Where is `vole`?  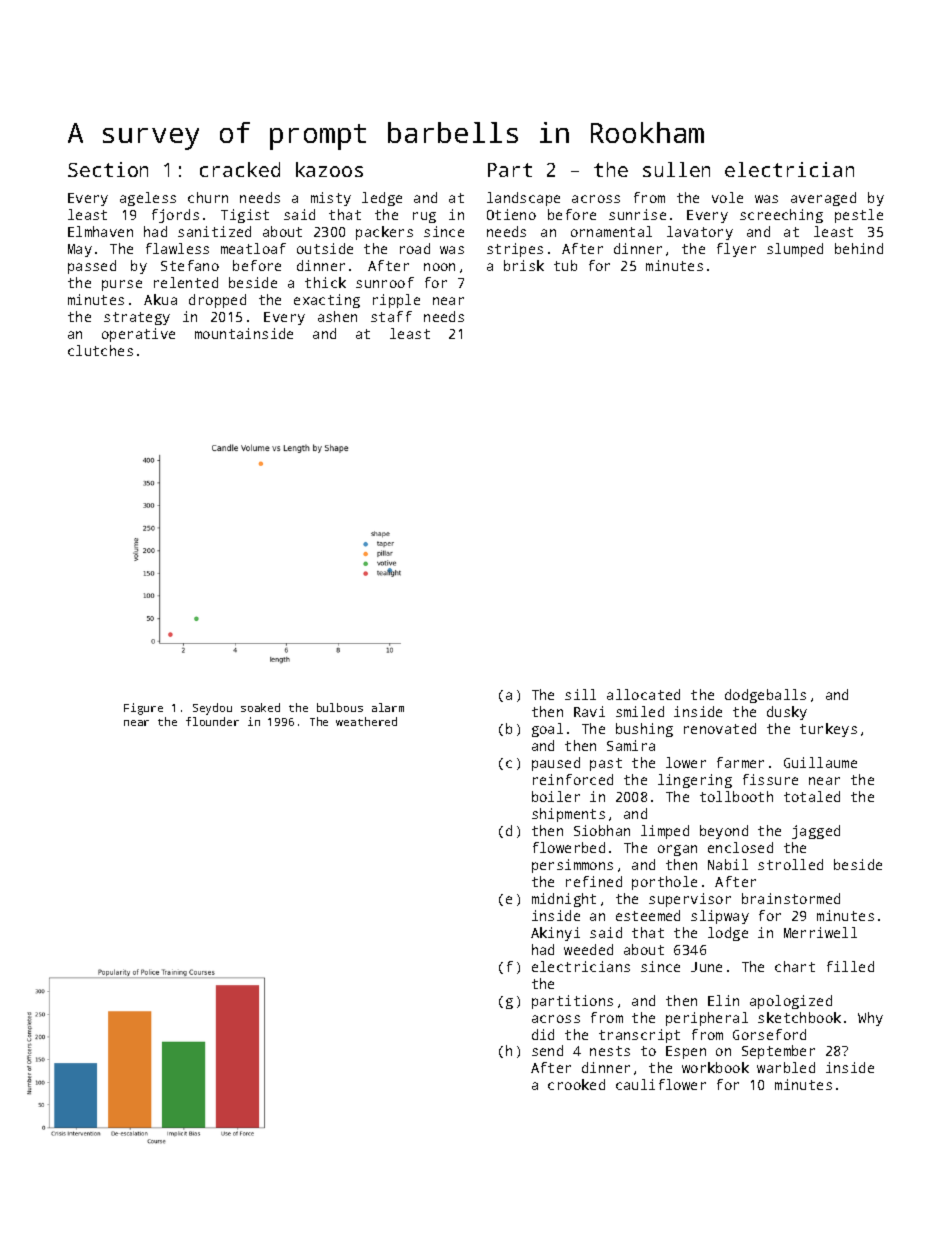
vole is located at coordinates (727, 197).
